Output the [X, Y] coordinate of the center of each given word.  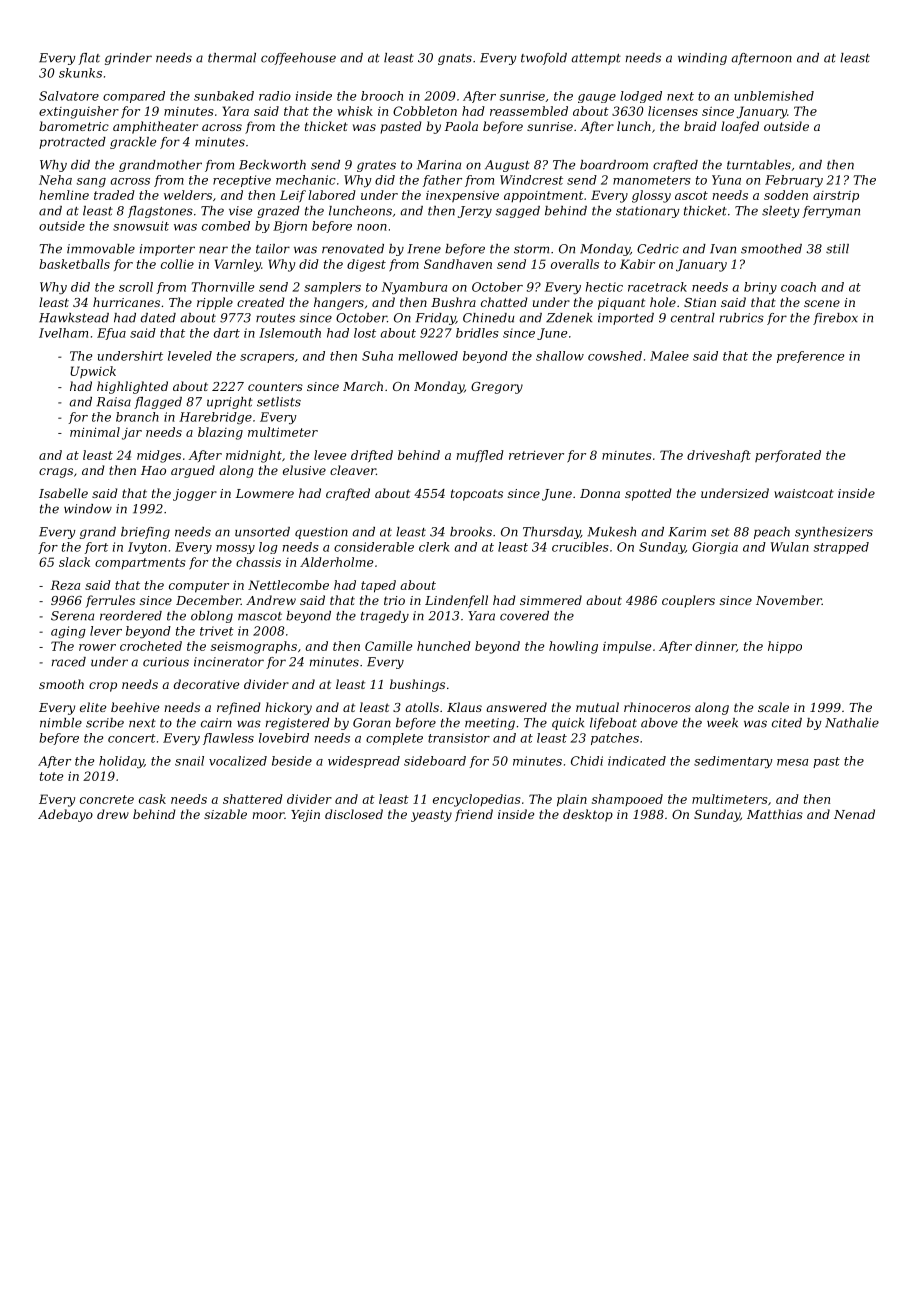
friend [474, 815]
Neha [55, 180]
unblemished [774, 96]
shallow [560, 356]
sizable [225, 814]
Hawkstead [74, 318]
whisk [355, 111]
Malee [669, 356]
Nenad [854, 814]
